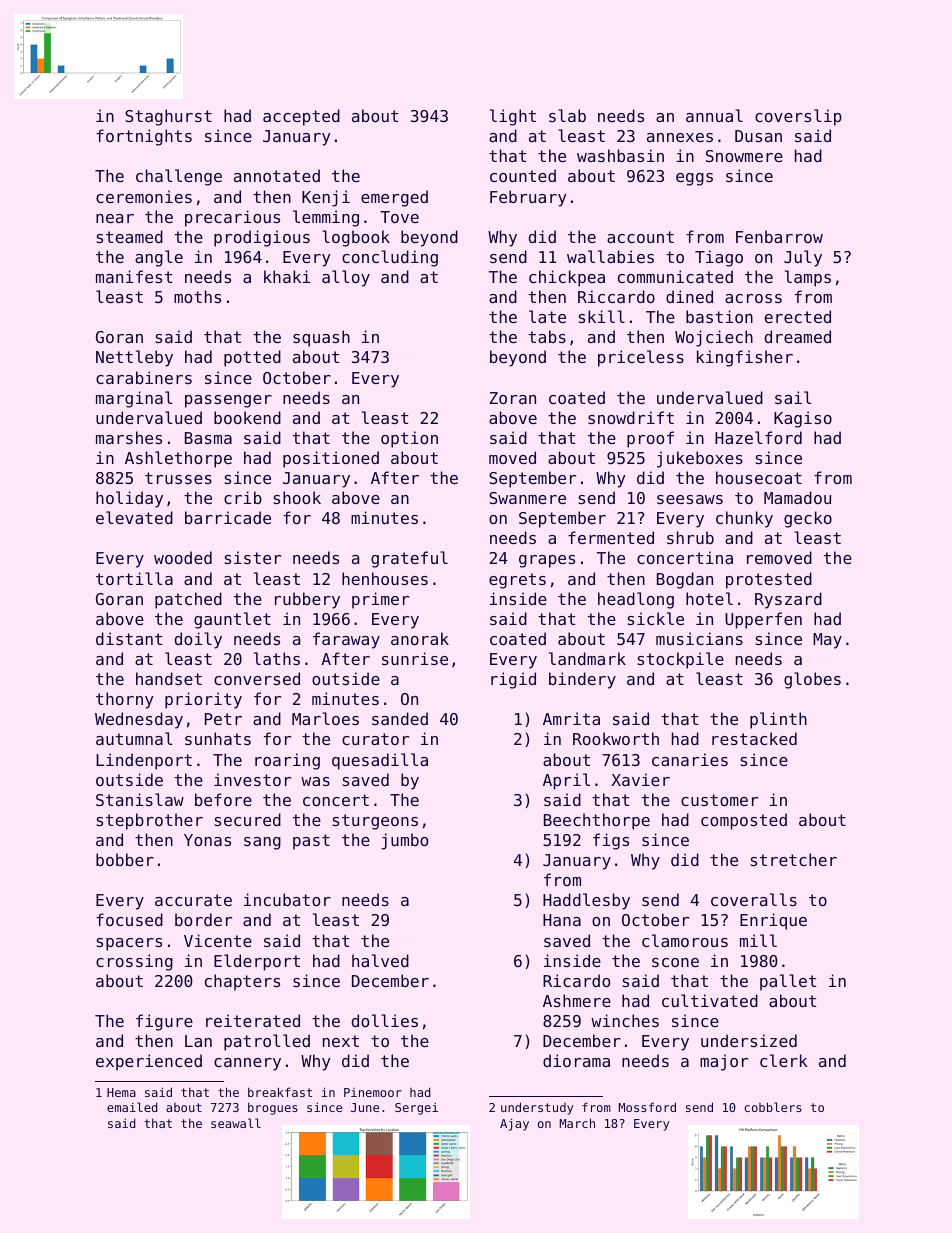 The image size is (952, 1233). What do you see at coordinates (577, 1000) in the page?
I see `Ashmere` at bounding box center [577, 1000].
